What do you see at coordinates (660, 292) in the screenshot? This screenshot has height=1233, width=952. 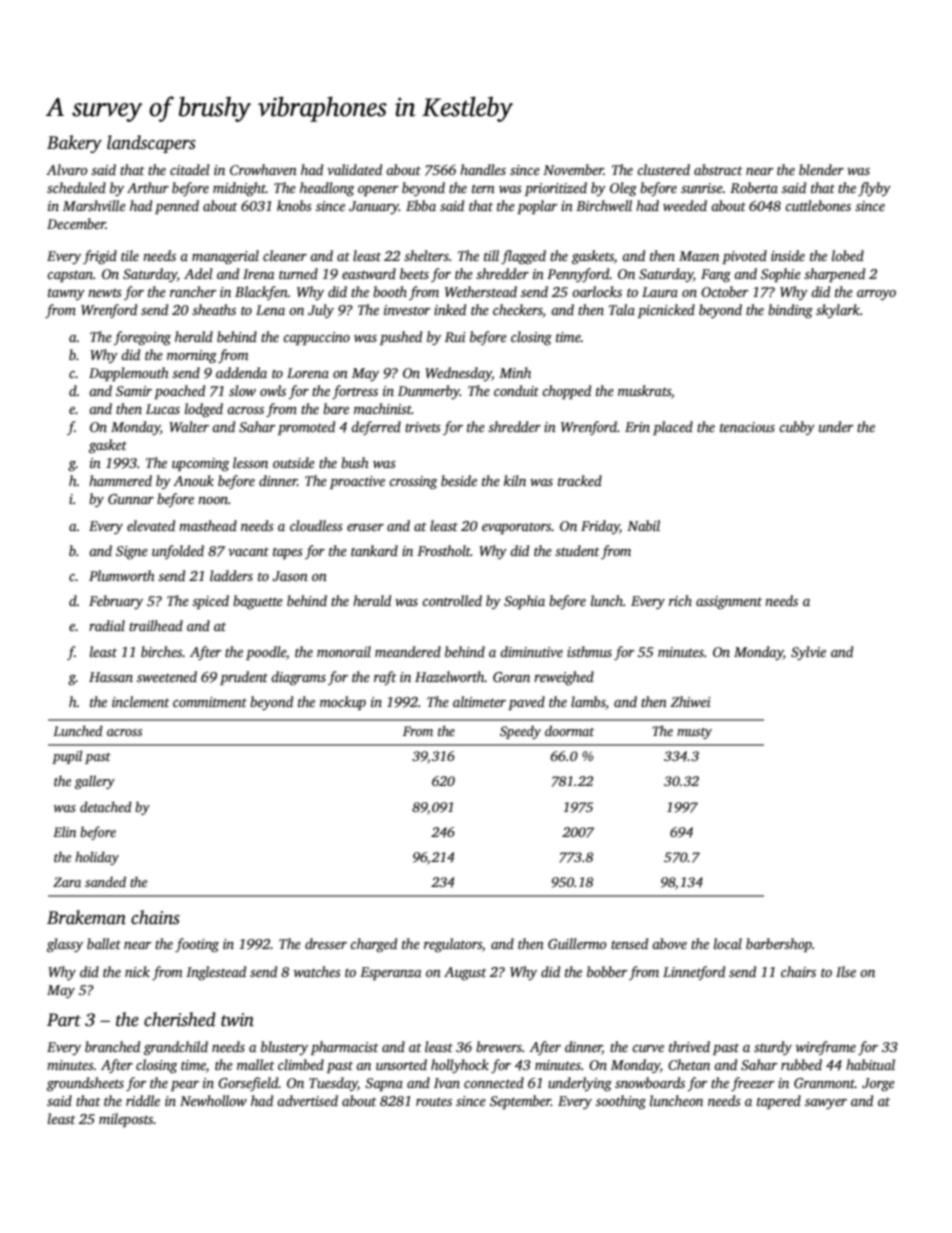 I see `Laura` at bounding box center [660, 292].
